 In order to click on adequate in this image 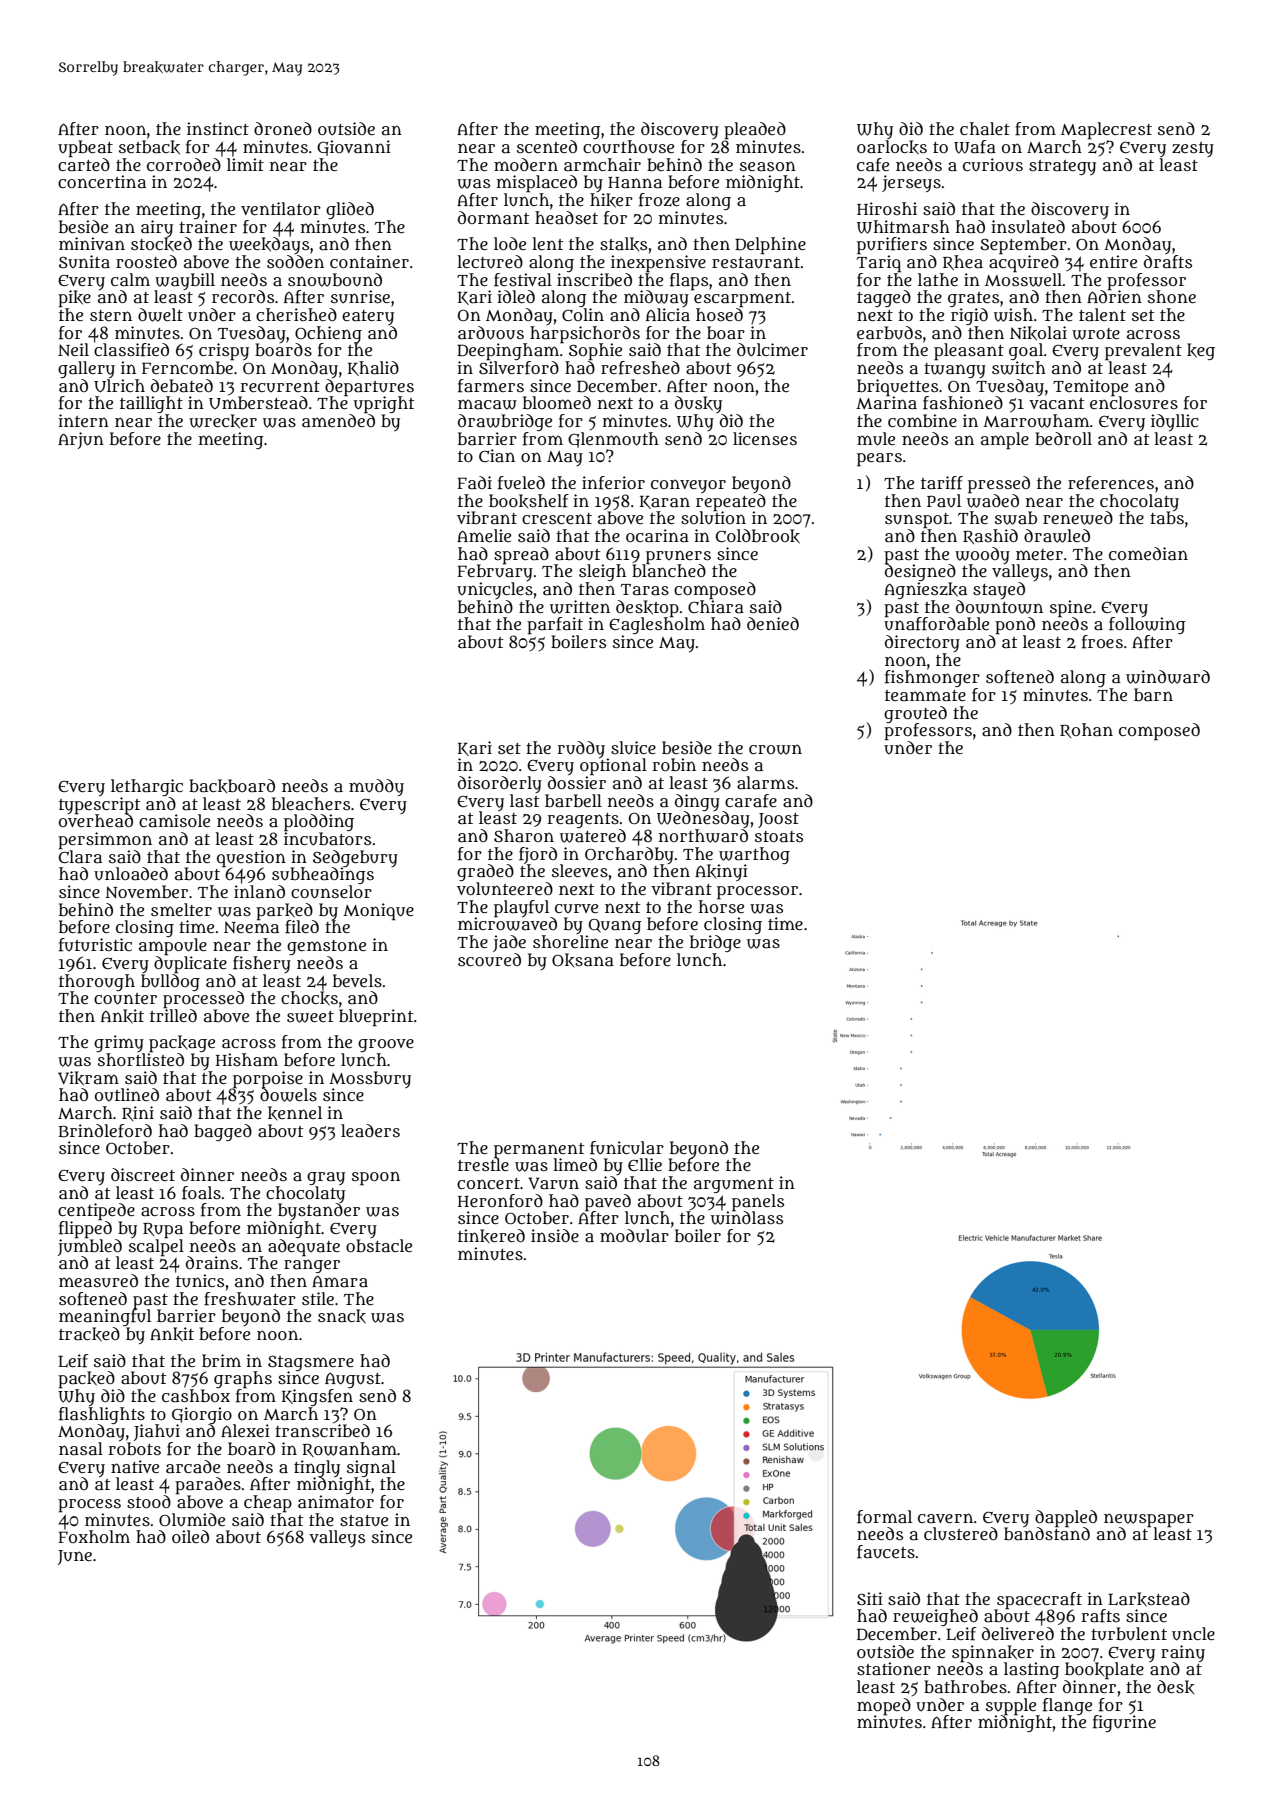, I will do `click(304, 1247)`.
